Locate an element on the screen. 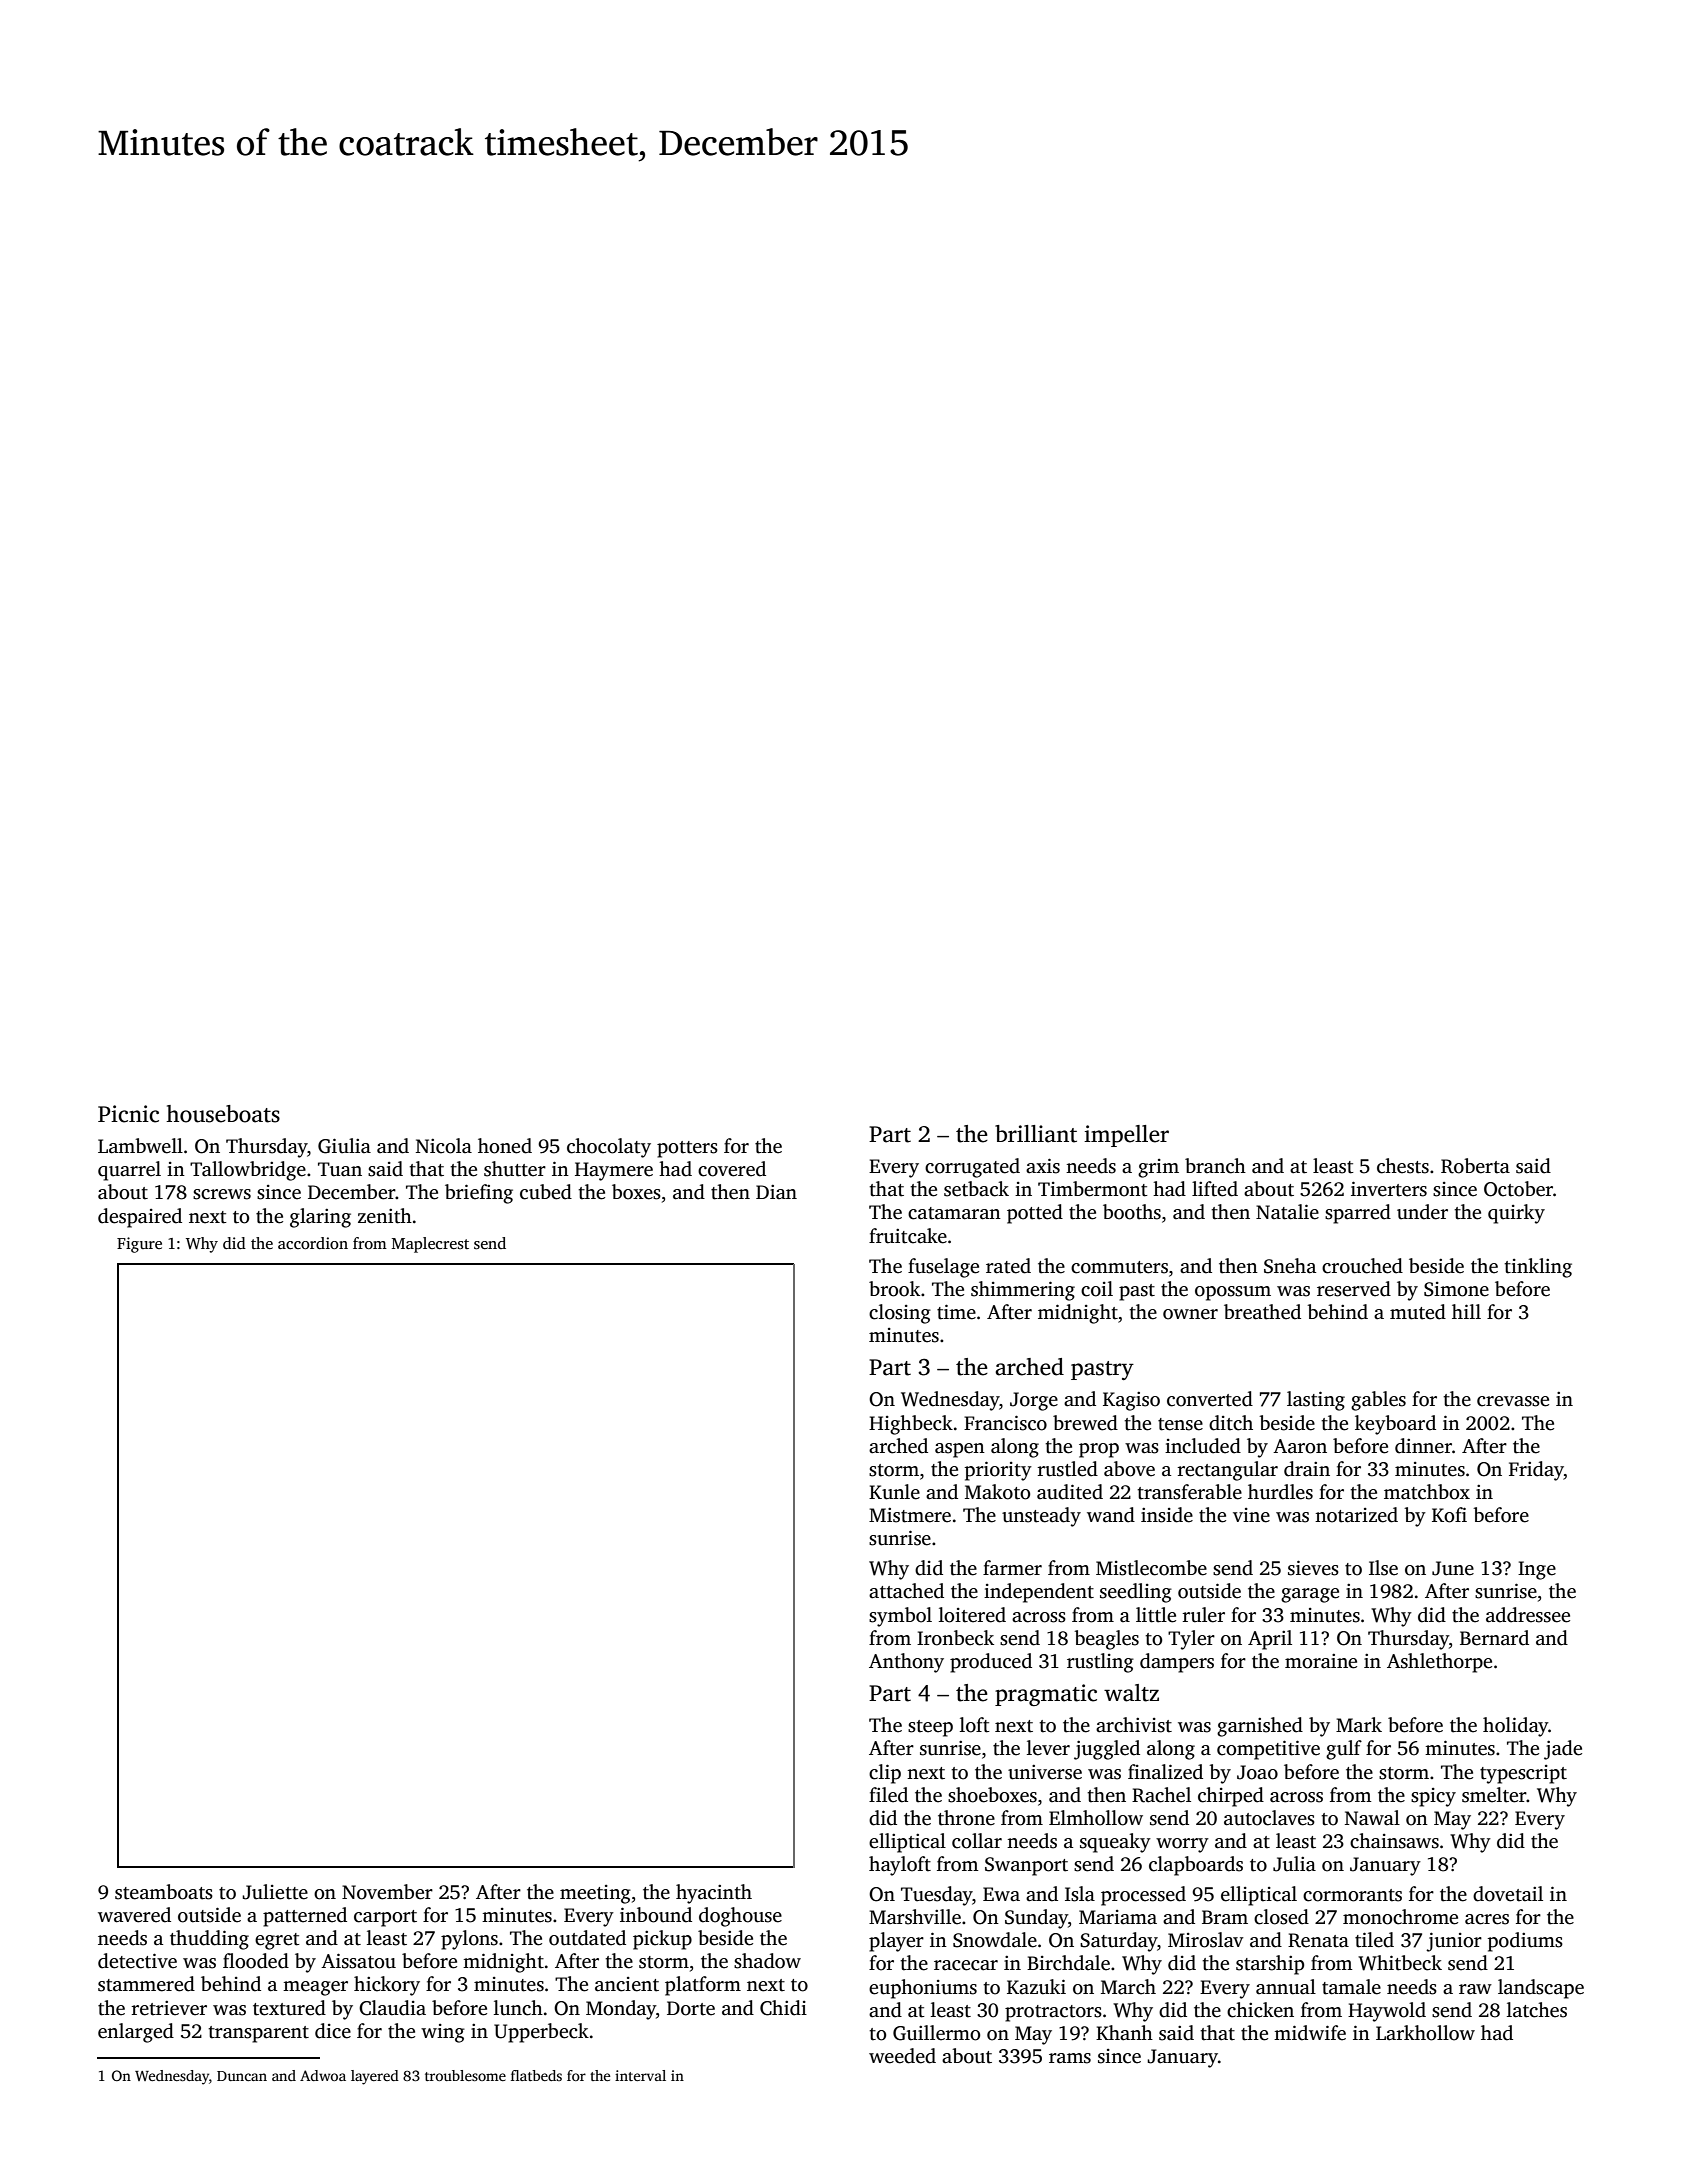 This screenshot has height=2178, width=1683. Juliette is located at coordinates (275, 1892).
